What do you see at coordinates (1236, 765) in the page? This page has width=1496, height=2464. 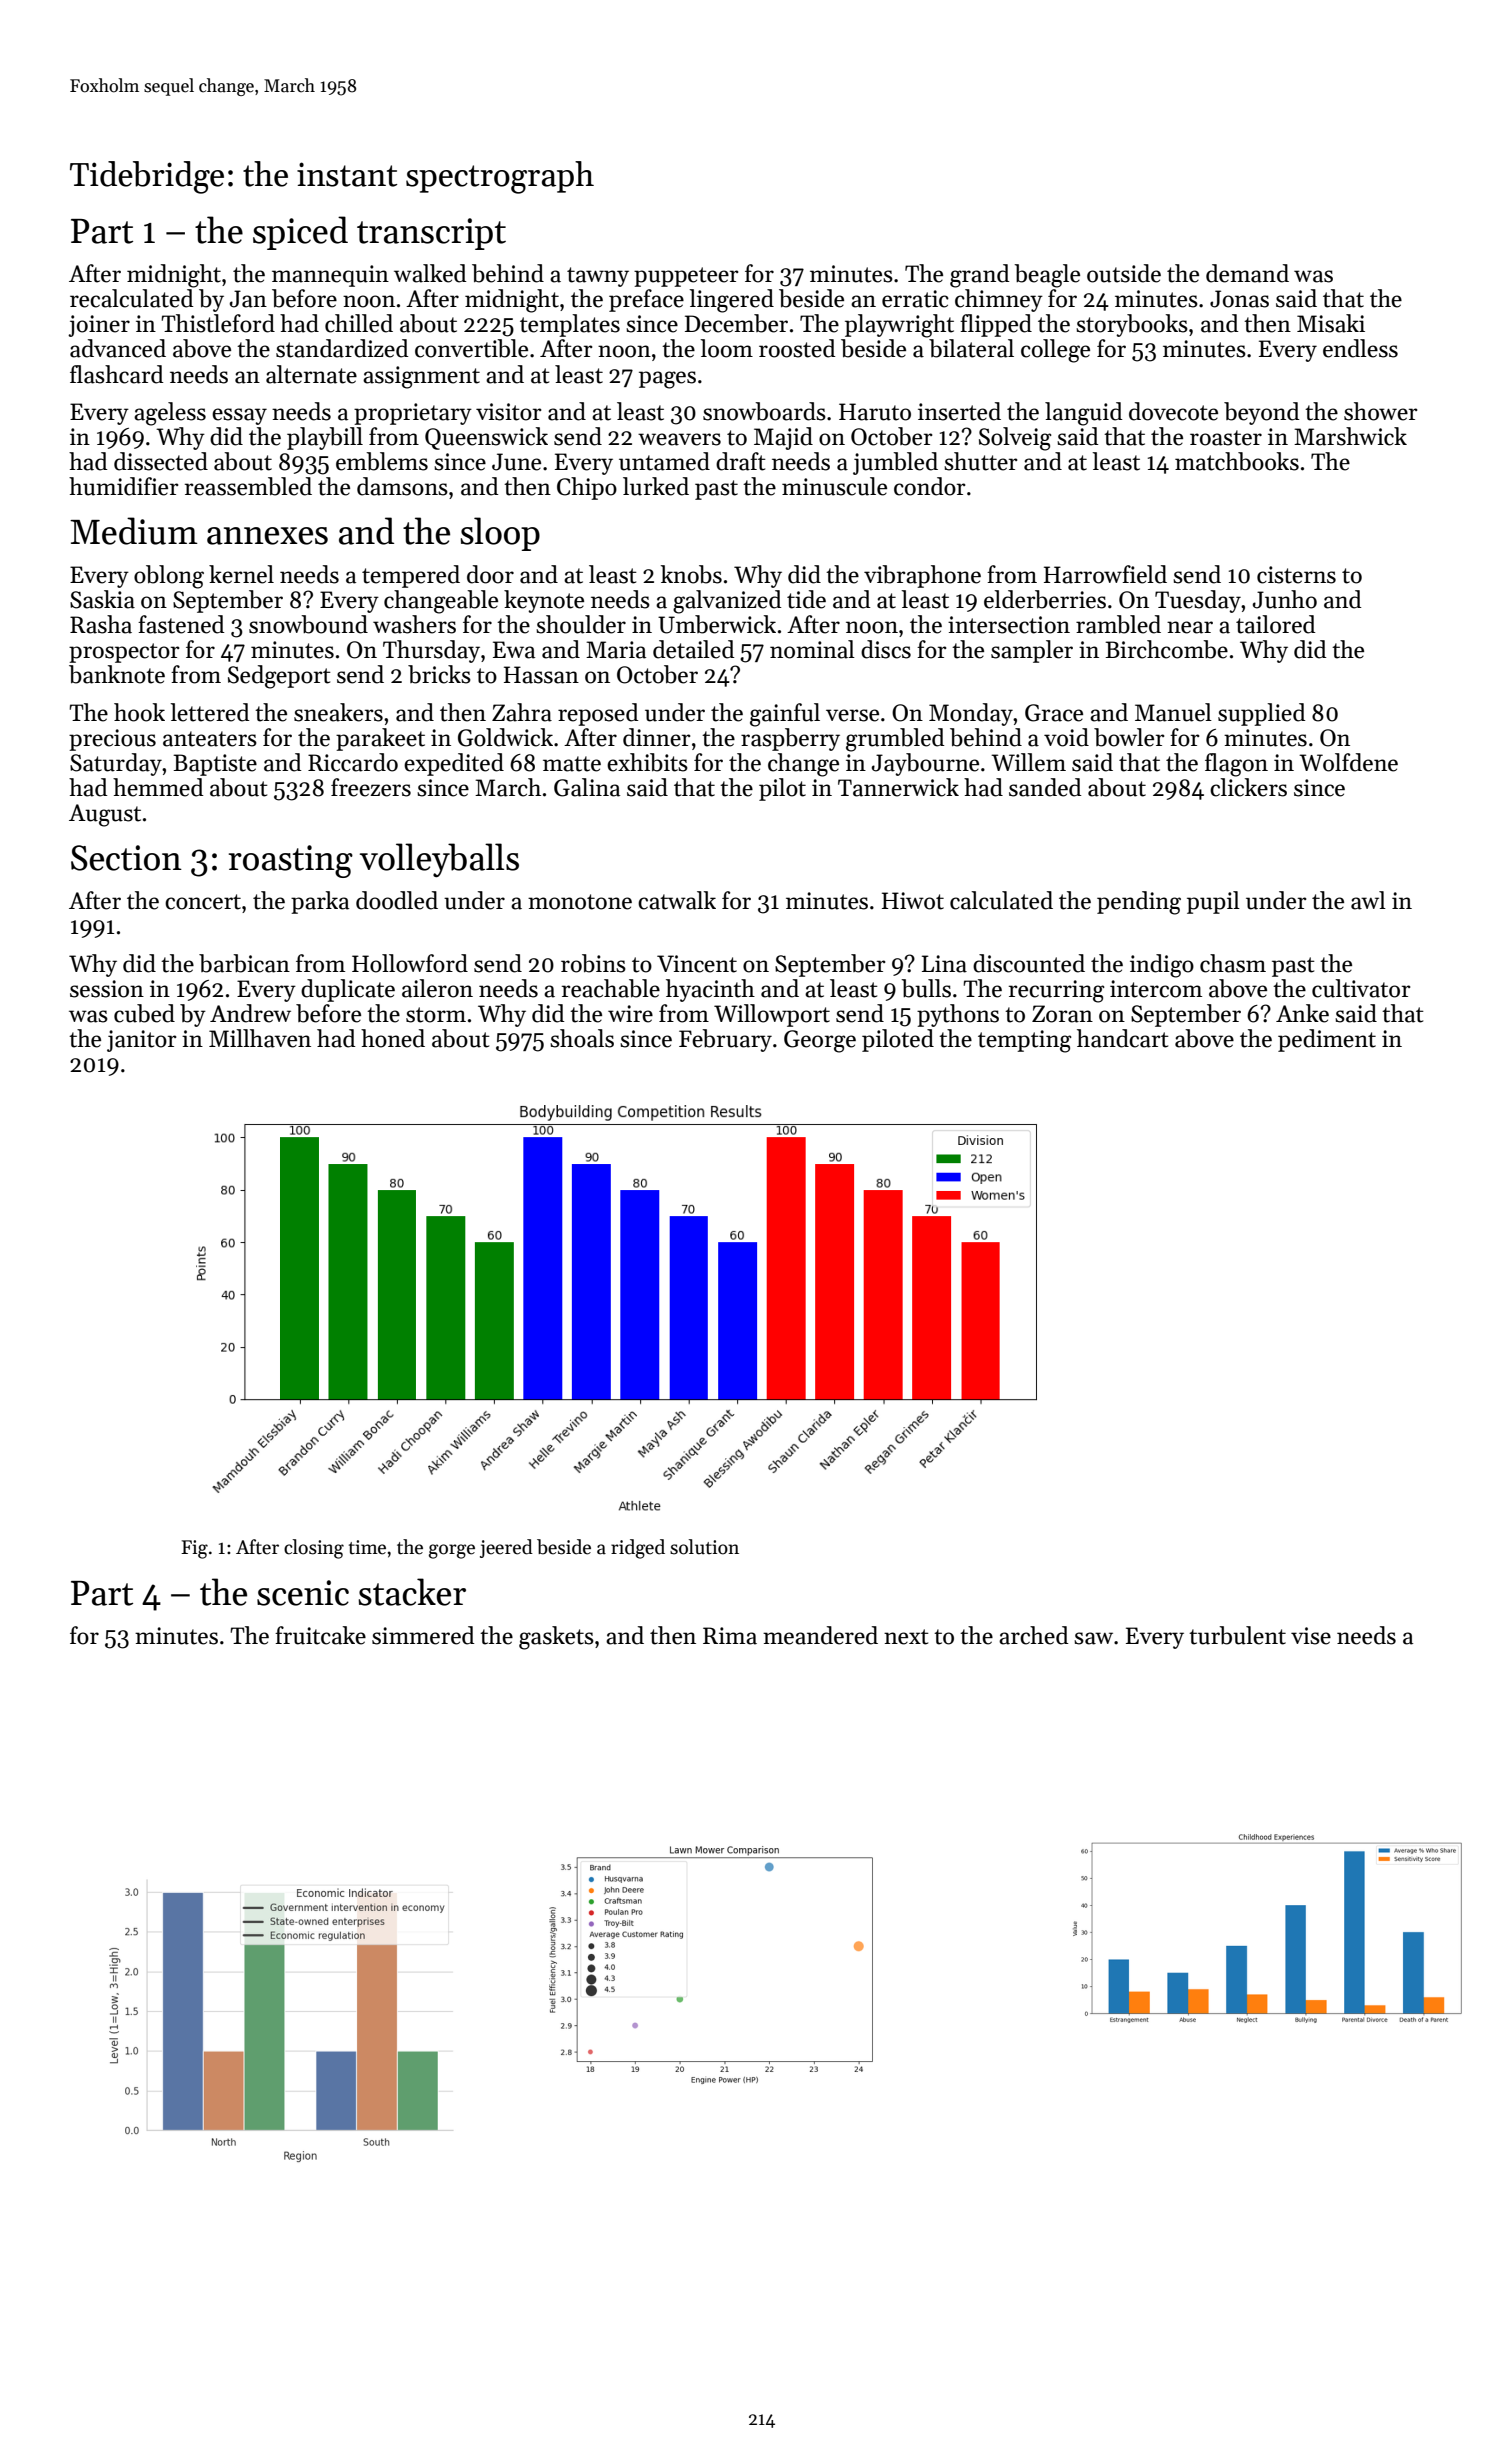 I see `flagon` at bounding box center [1236, 765].
